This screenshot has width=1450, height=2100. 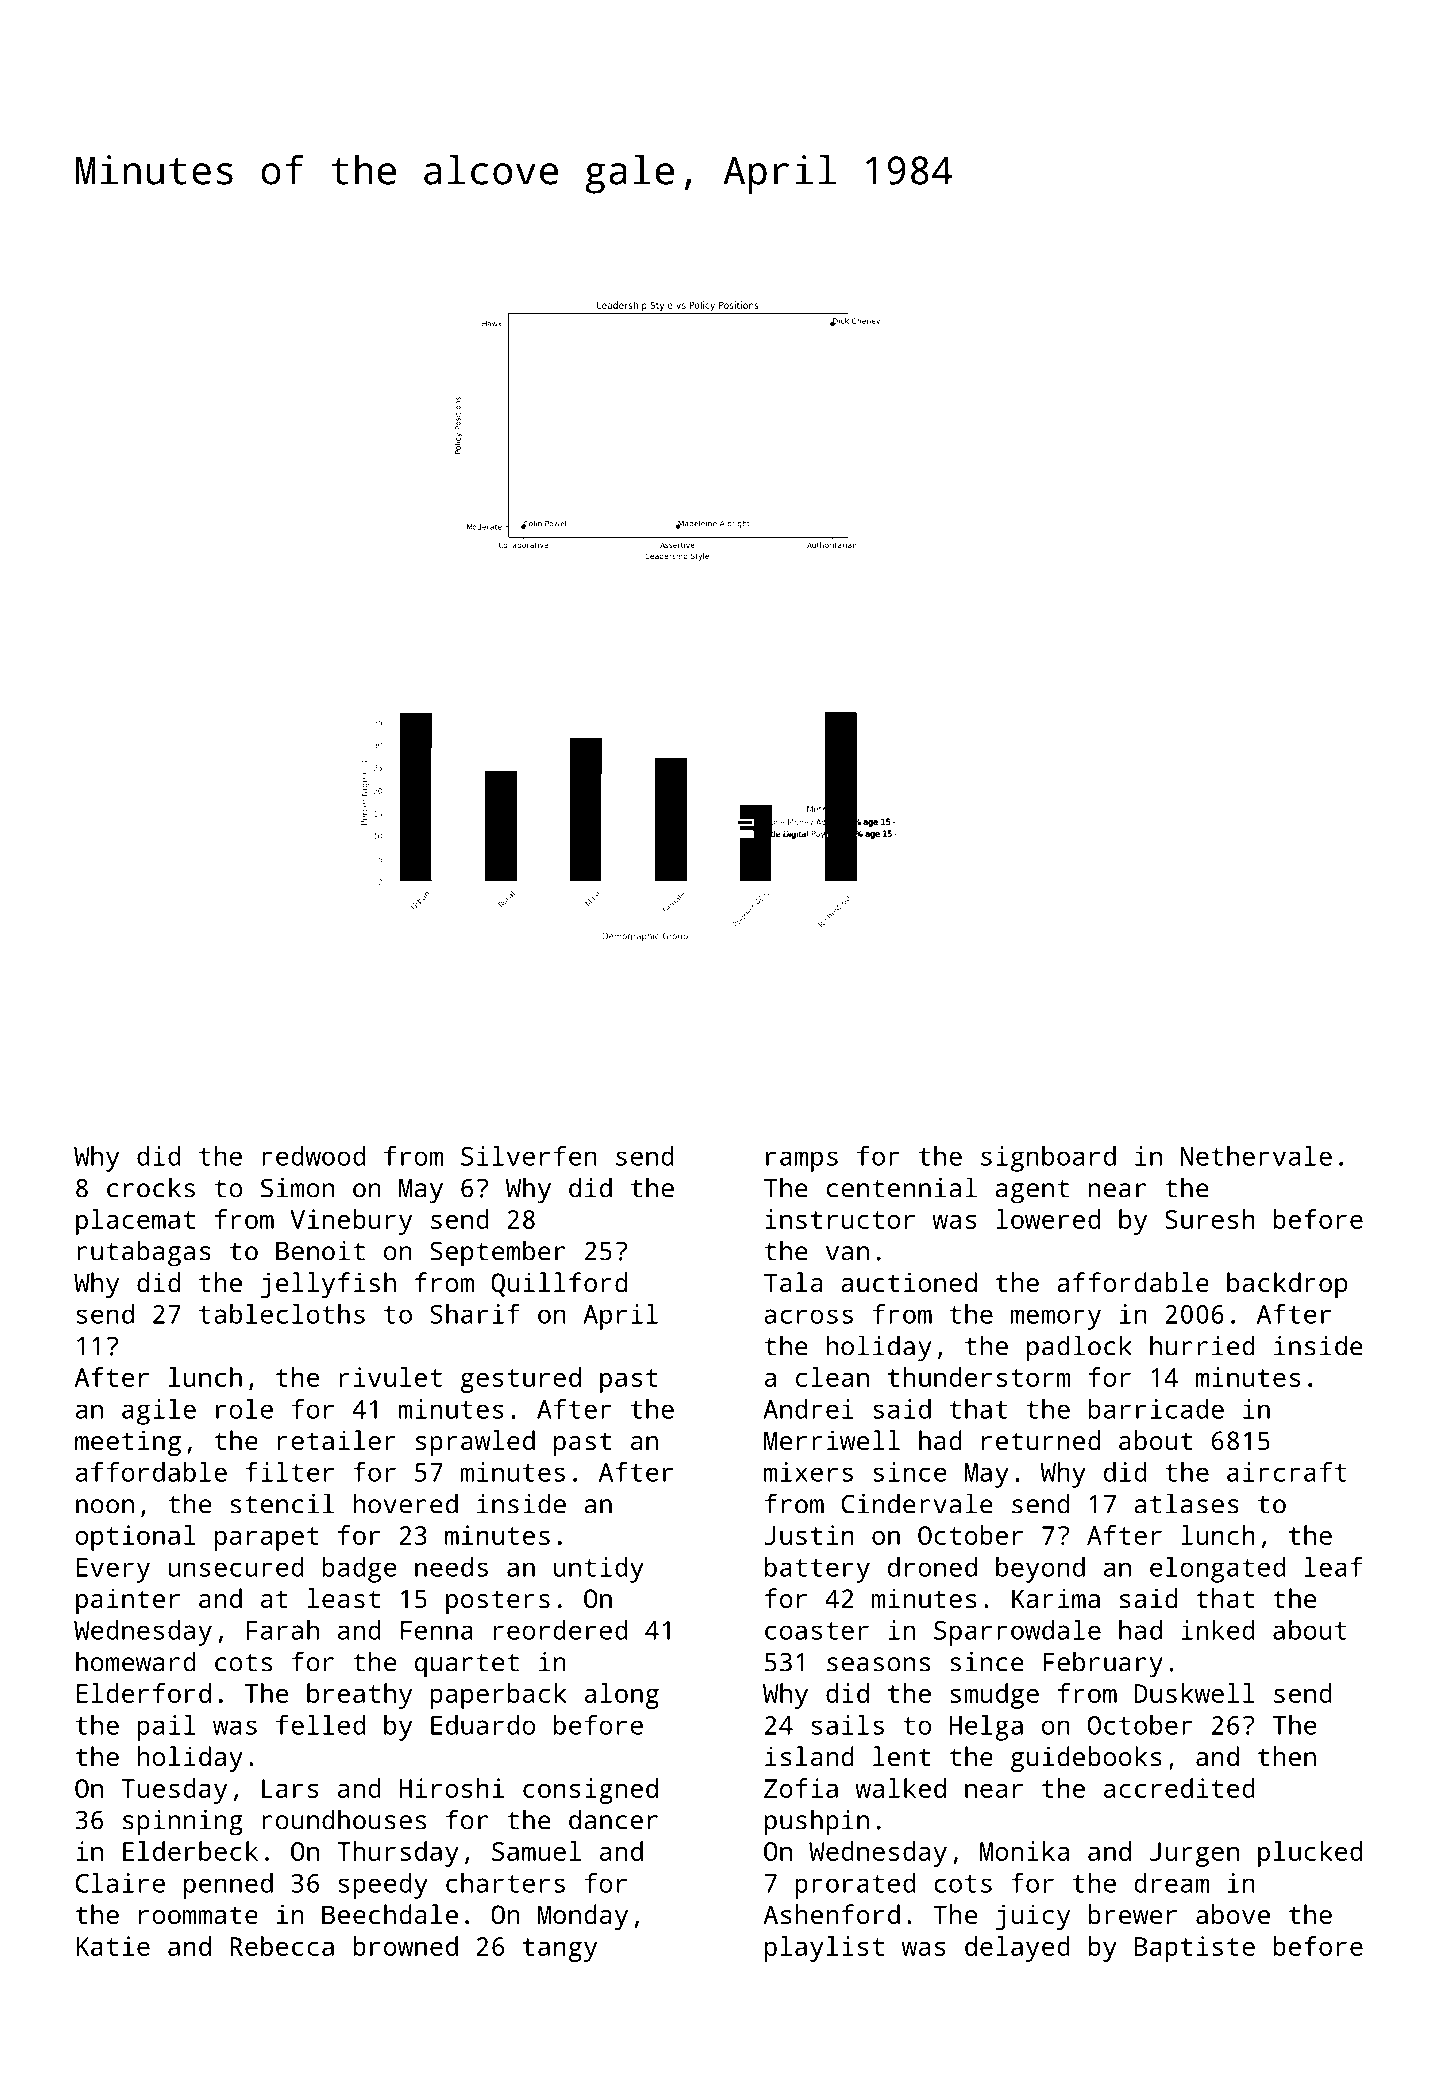 I want to click on painter, so click(x=128, y=1601).
